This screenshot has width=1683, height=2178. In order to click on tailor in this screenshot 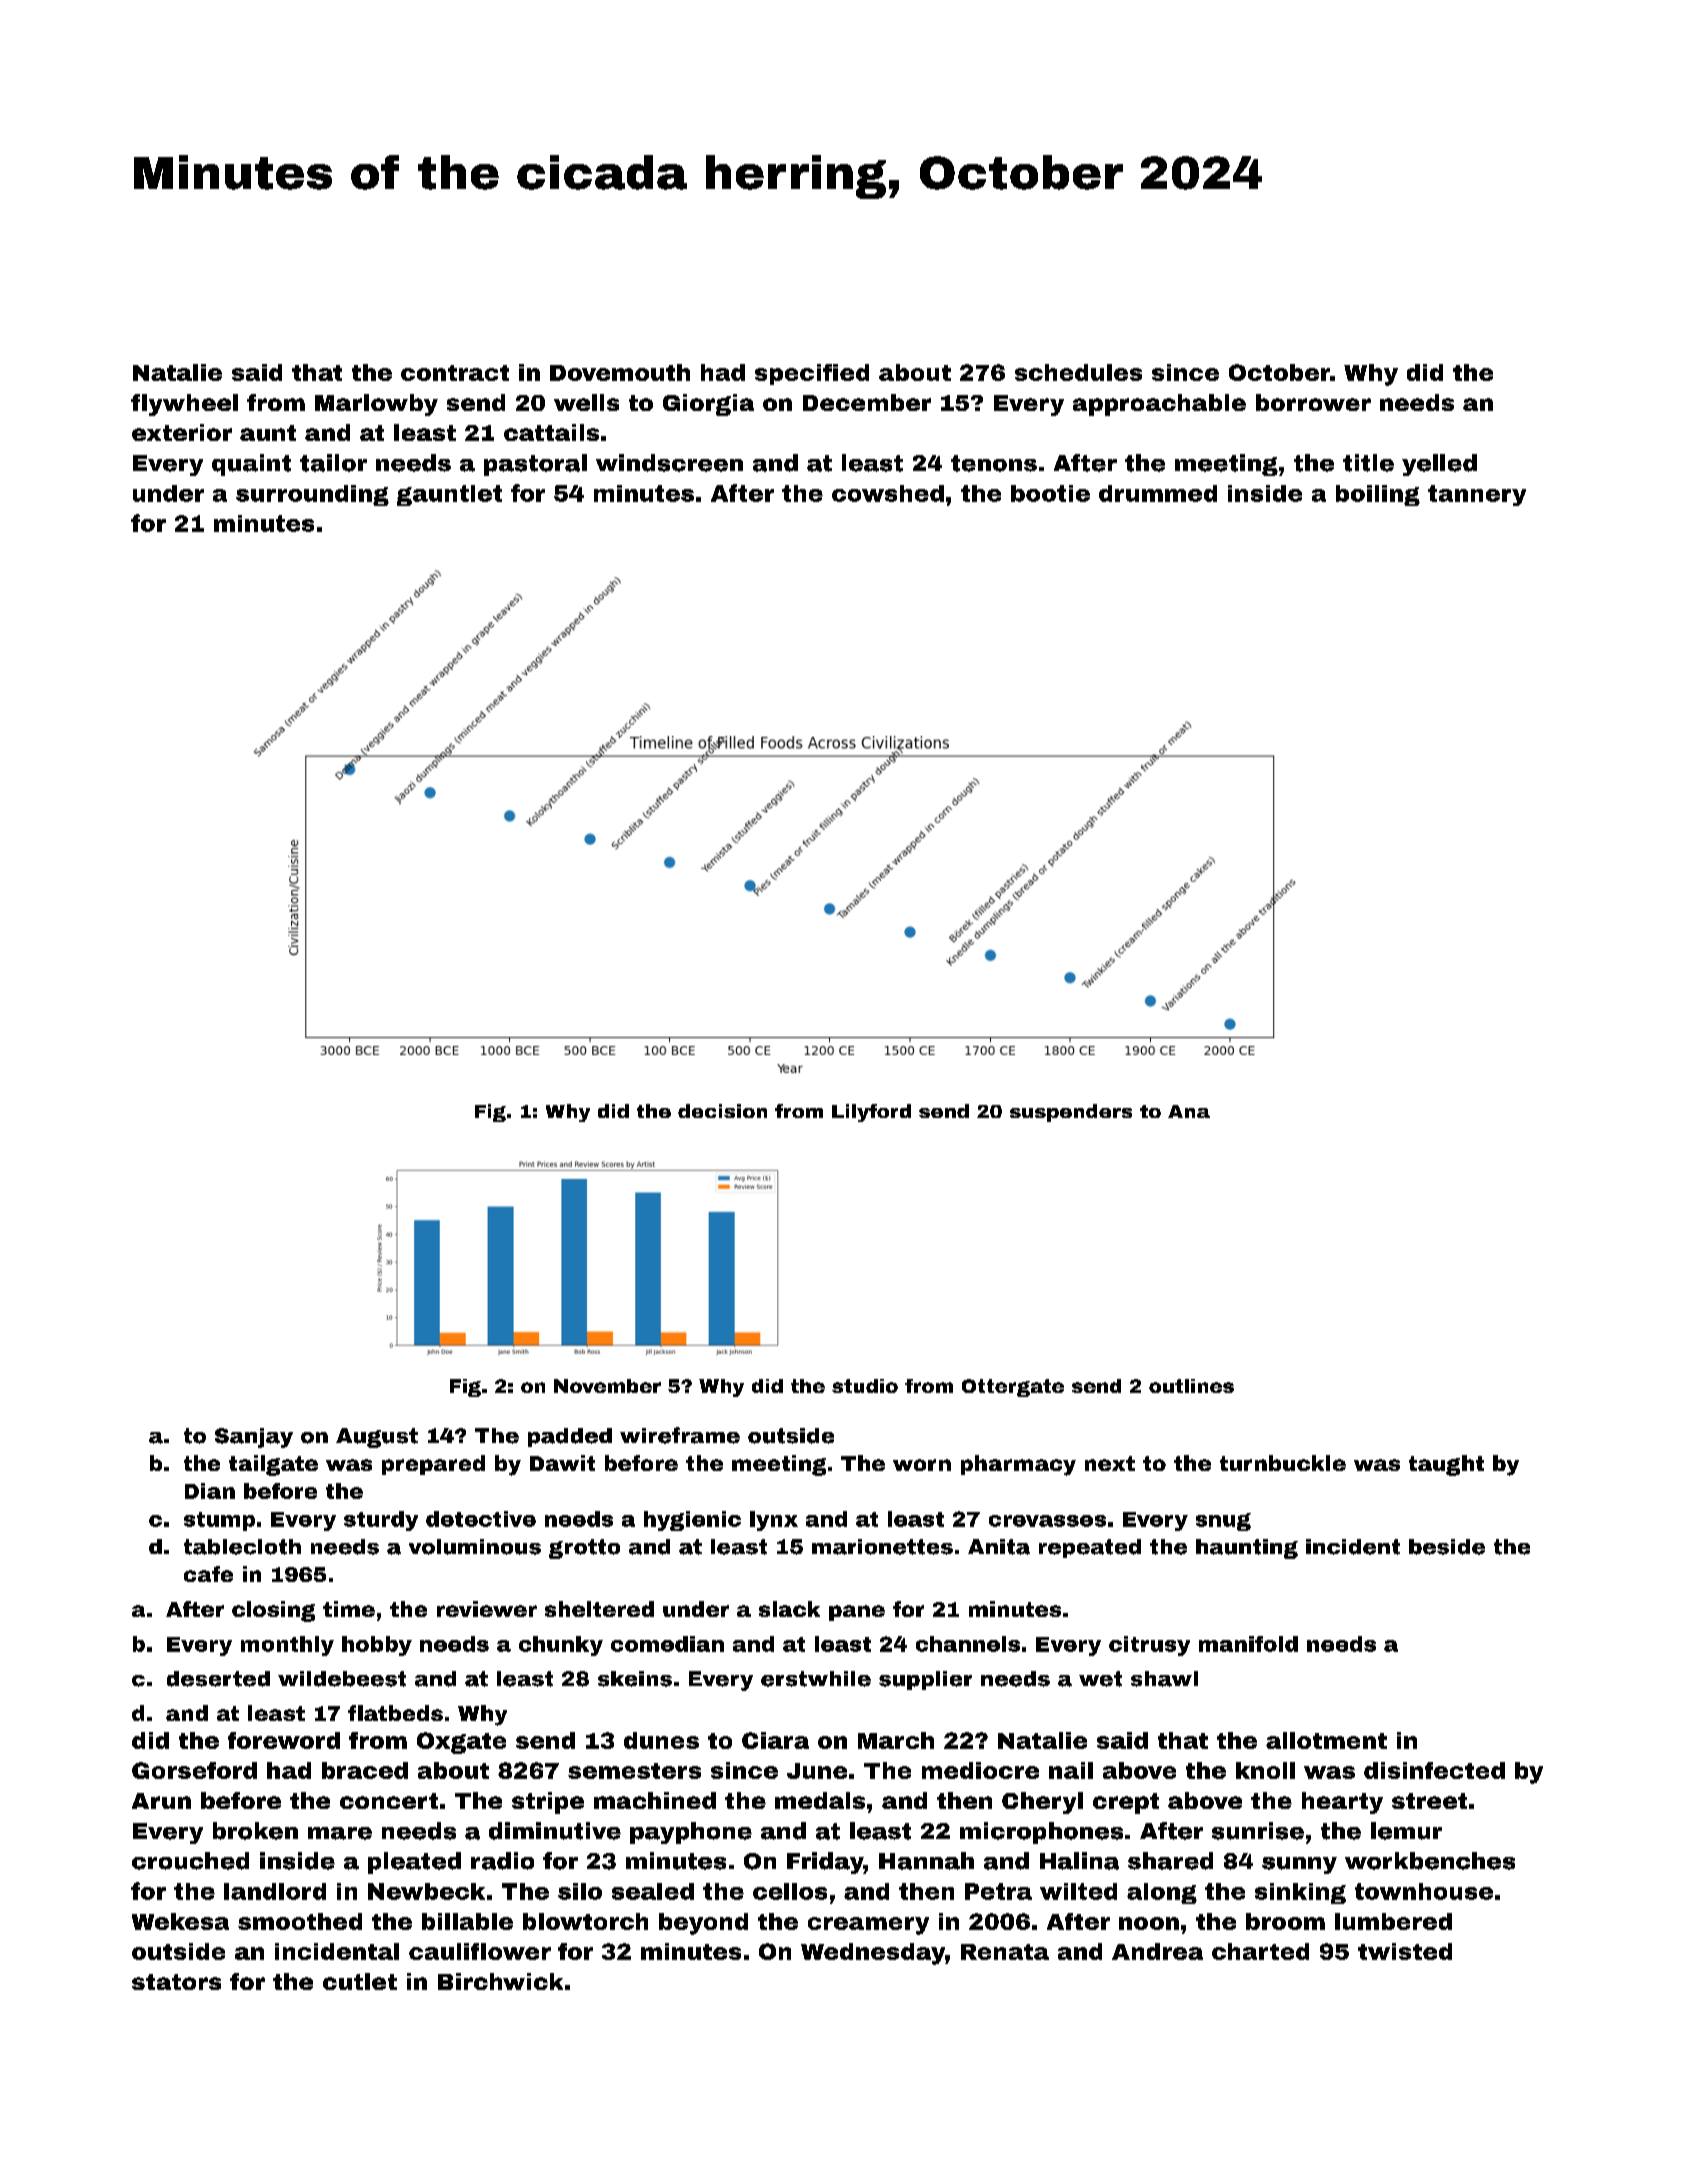, I will do `click(333, 463)`.
